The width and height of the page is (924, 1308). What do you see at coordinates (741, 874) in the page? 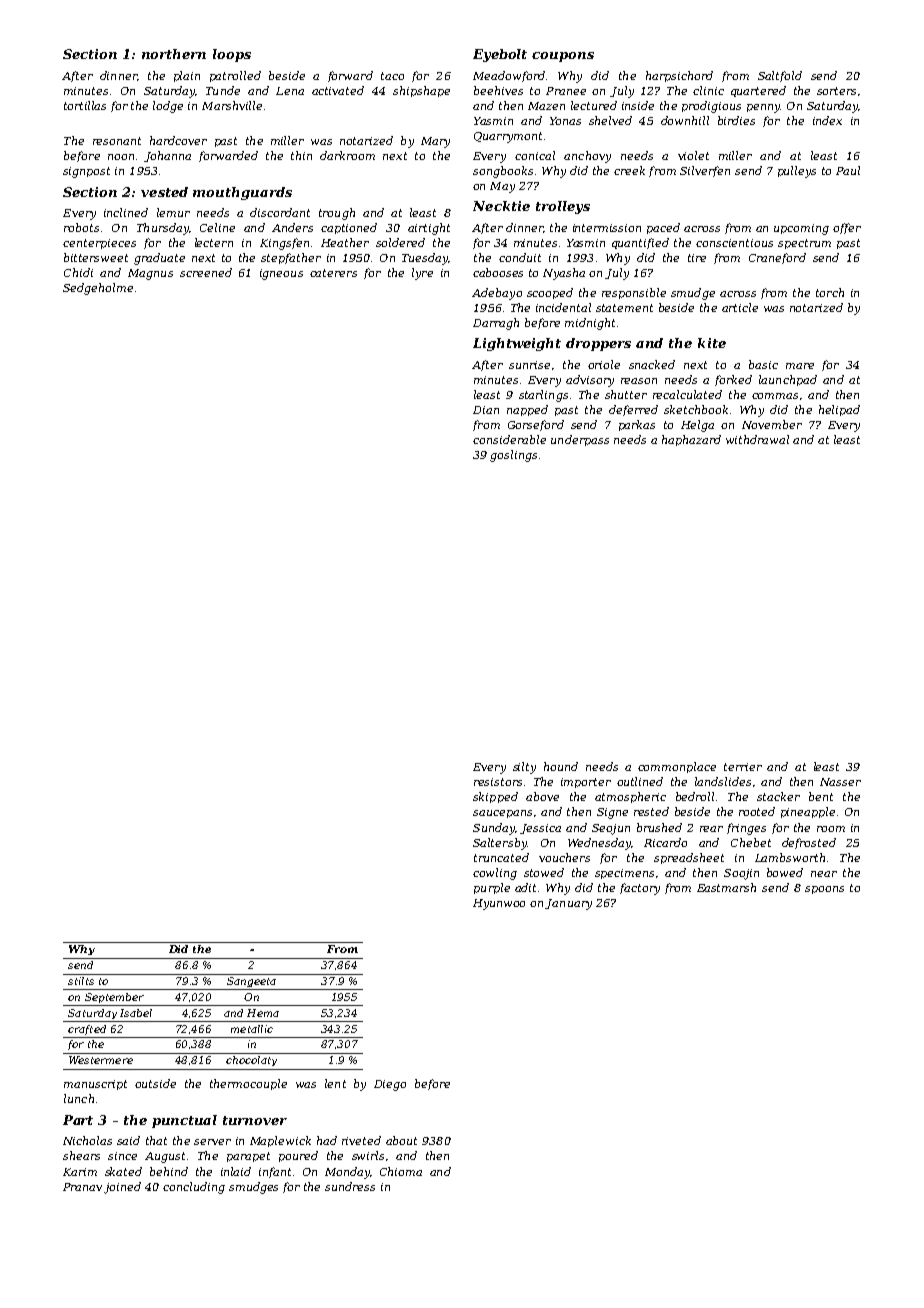
I see `Soojin` at bounding box center [741, 874].
